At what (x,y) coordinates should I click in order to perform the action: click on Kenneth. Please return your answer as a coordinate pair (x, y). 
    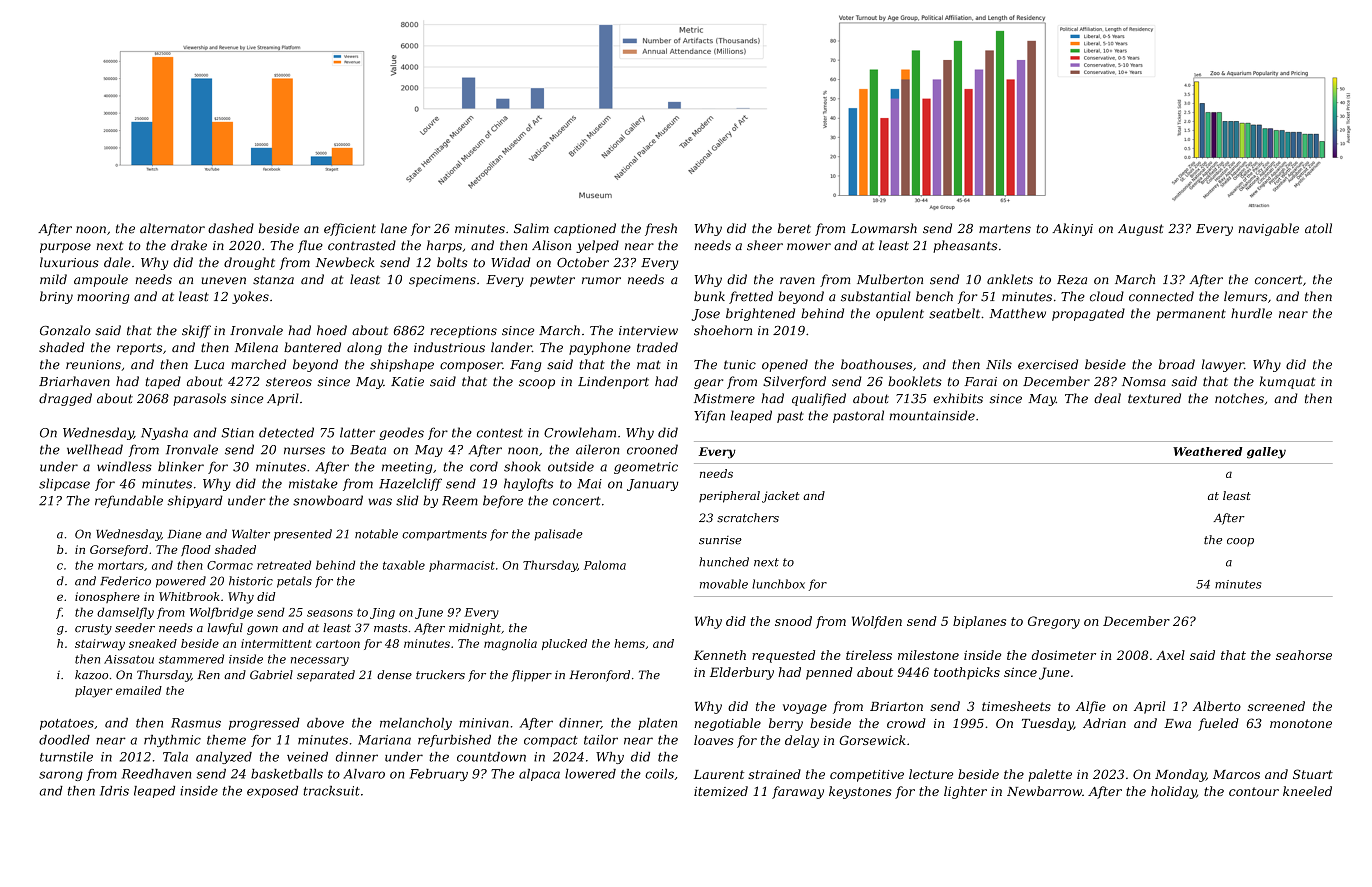
    Looking at the image, I should click on (720, 655).
